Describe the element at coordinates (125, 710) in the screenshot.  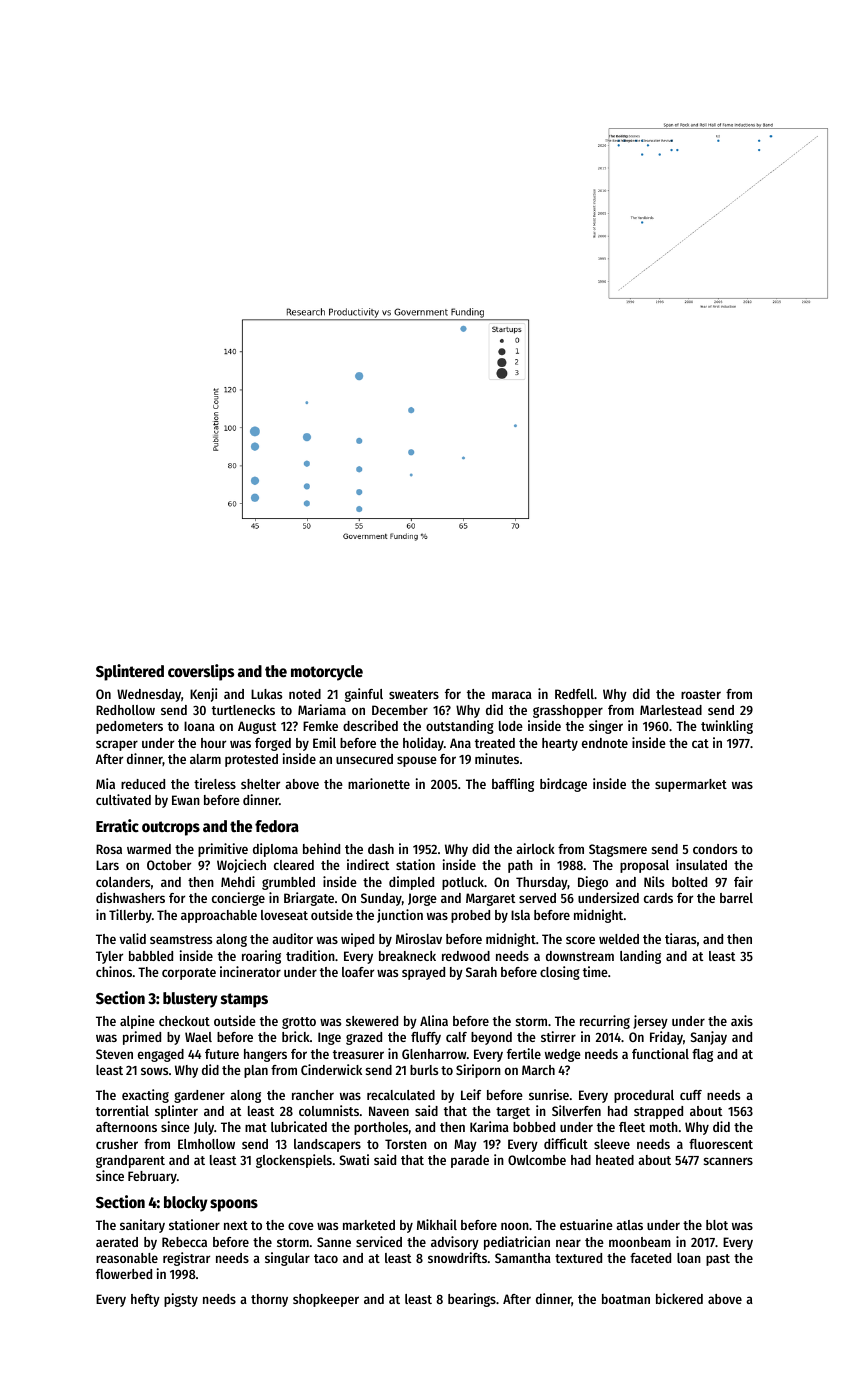
I see `Redhollow` at that location.
